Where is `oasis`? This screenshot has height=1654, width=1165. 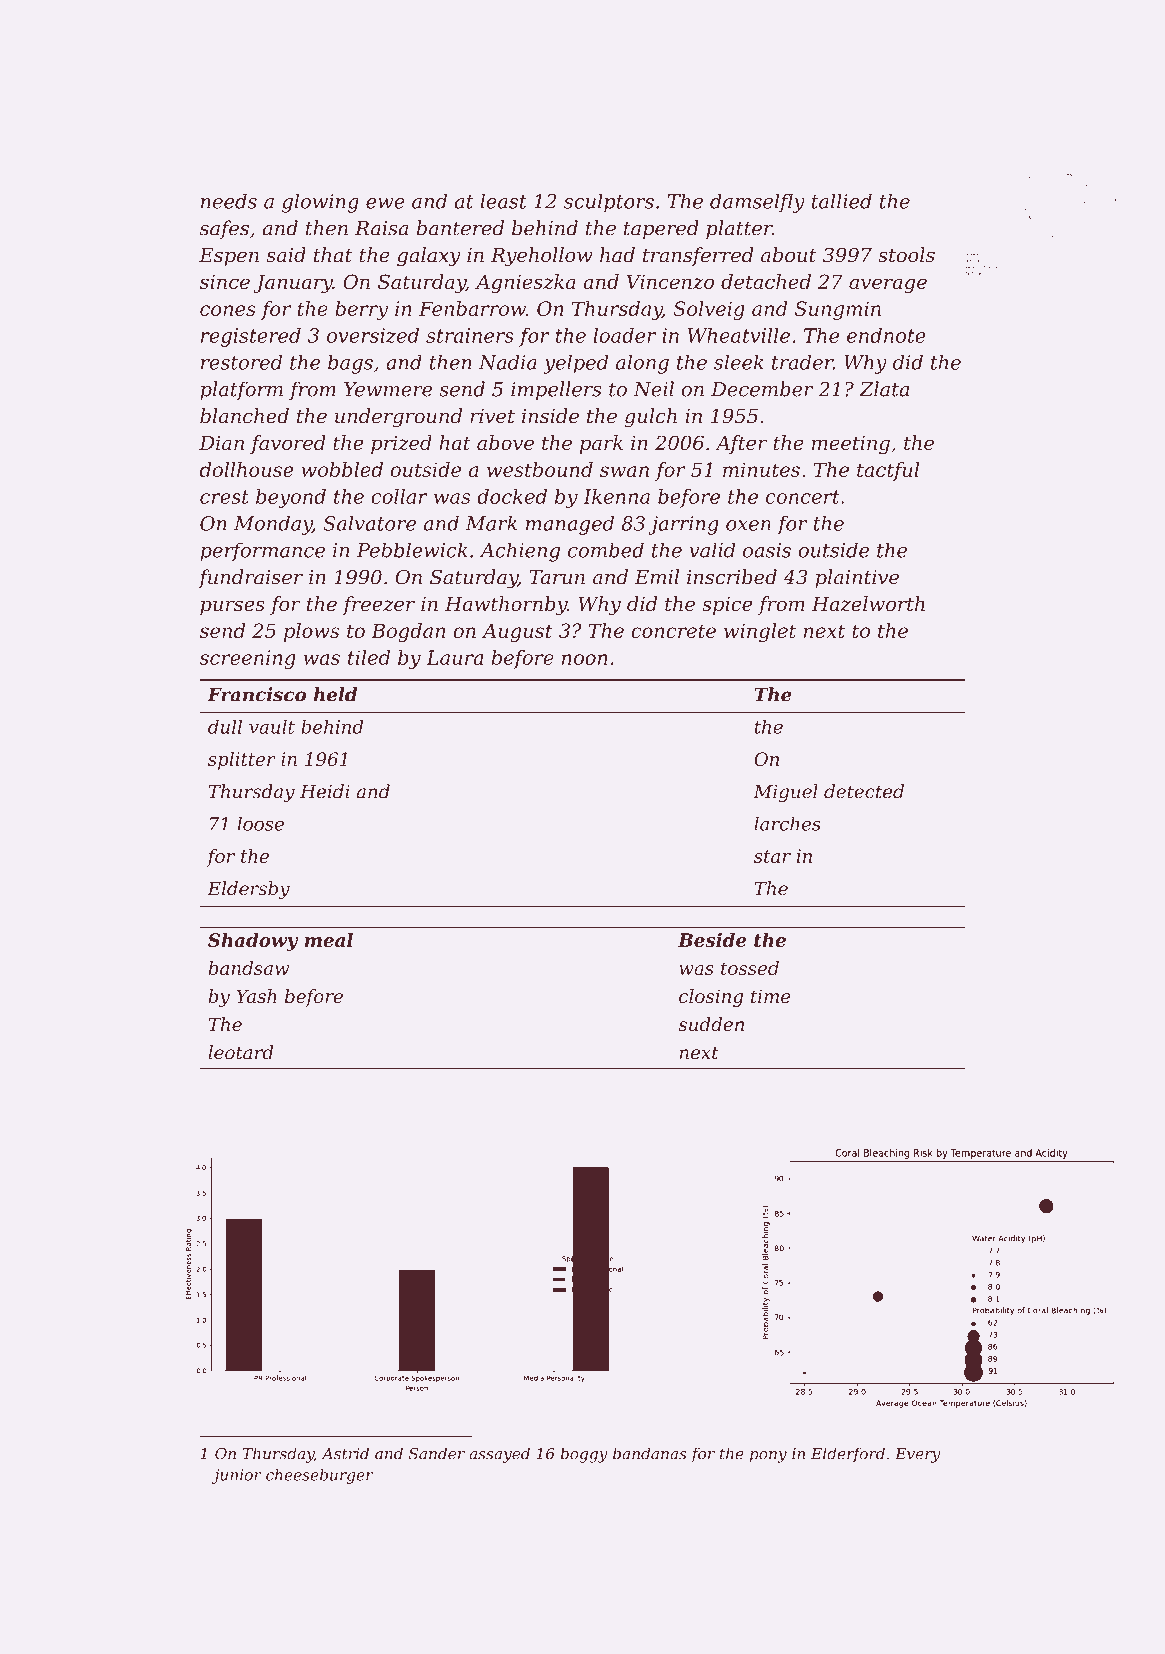
oasis is located at coordinates (767, 550).
